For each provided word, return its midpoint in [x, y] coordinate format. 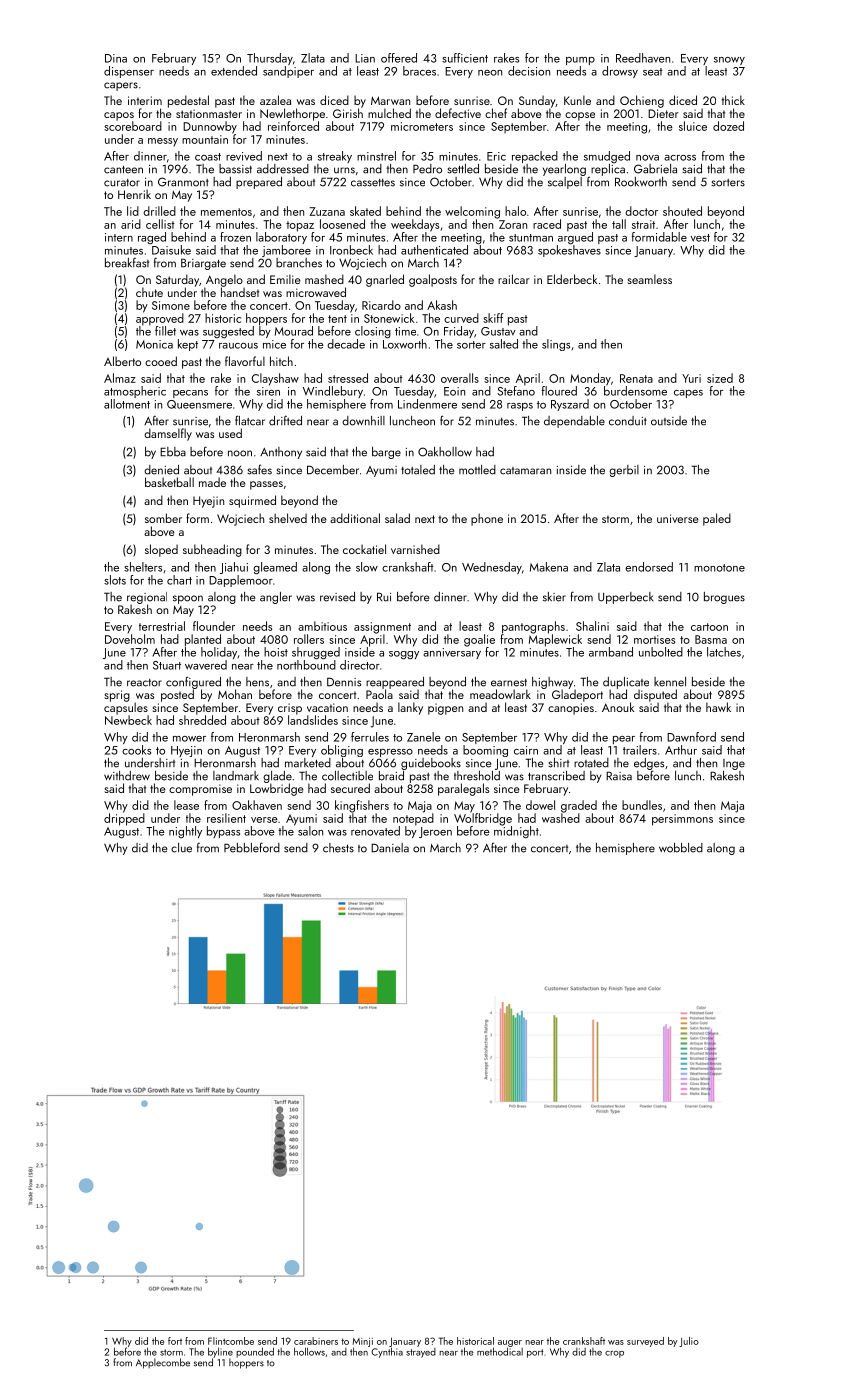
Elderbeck [572, 279]
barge [386, 453]
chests [338, 848]
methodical [500, 1351]
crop [614, 1354]
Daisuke [171, 250]
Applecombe [163, 1363]
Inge [734, 764]
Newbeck [128, 720]
